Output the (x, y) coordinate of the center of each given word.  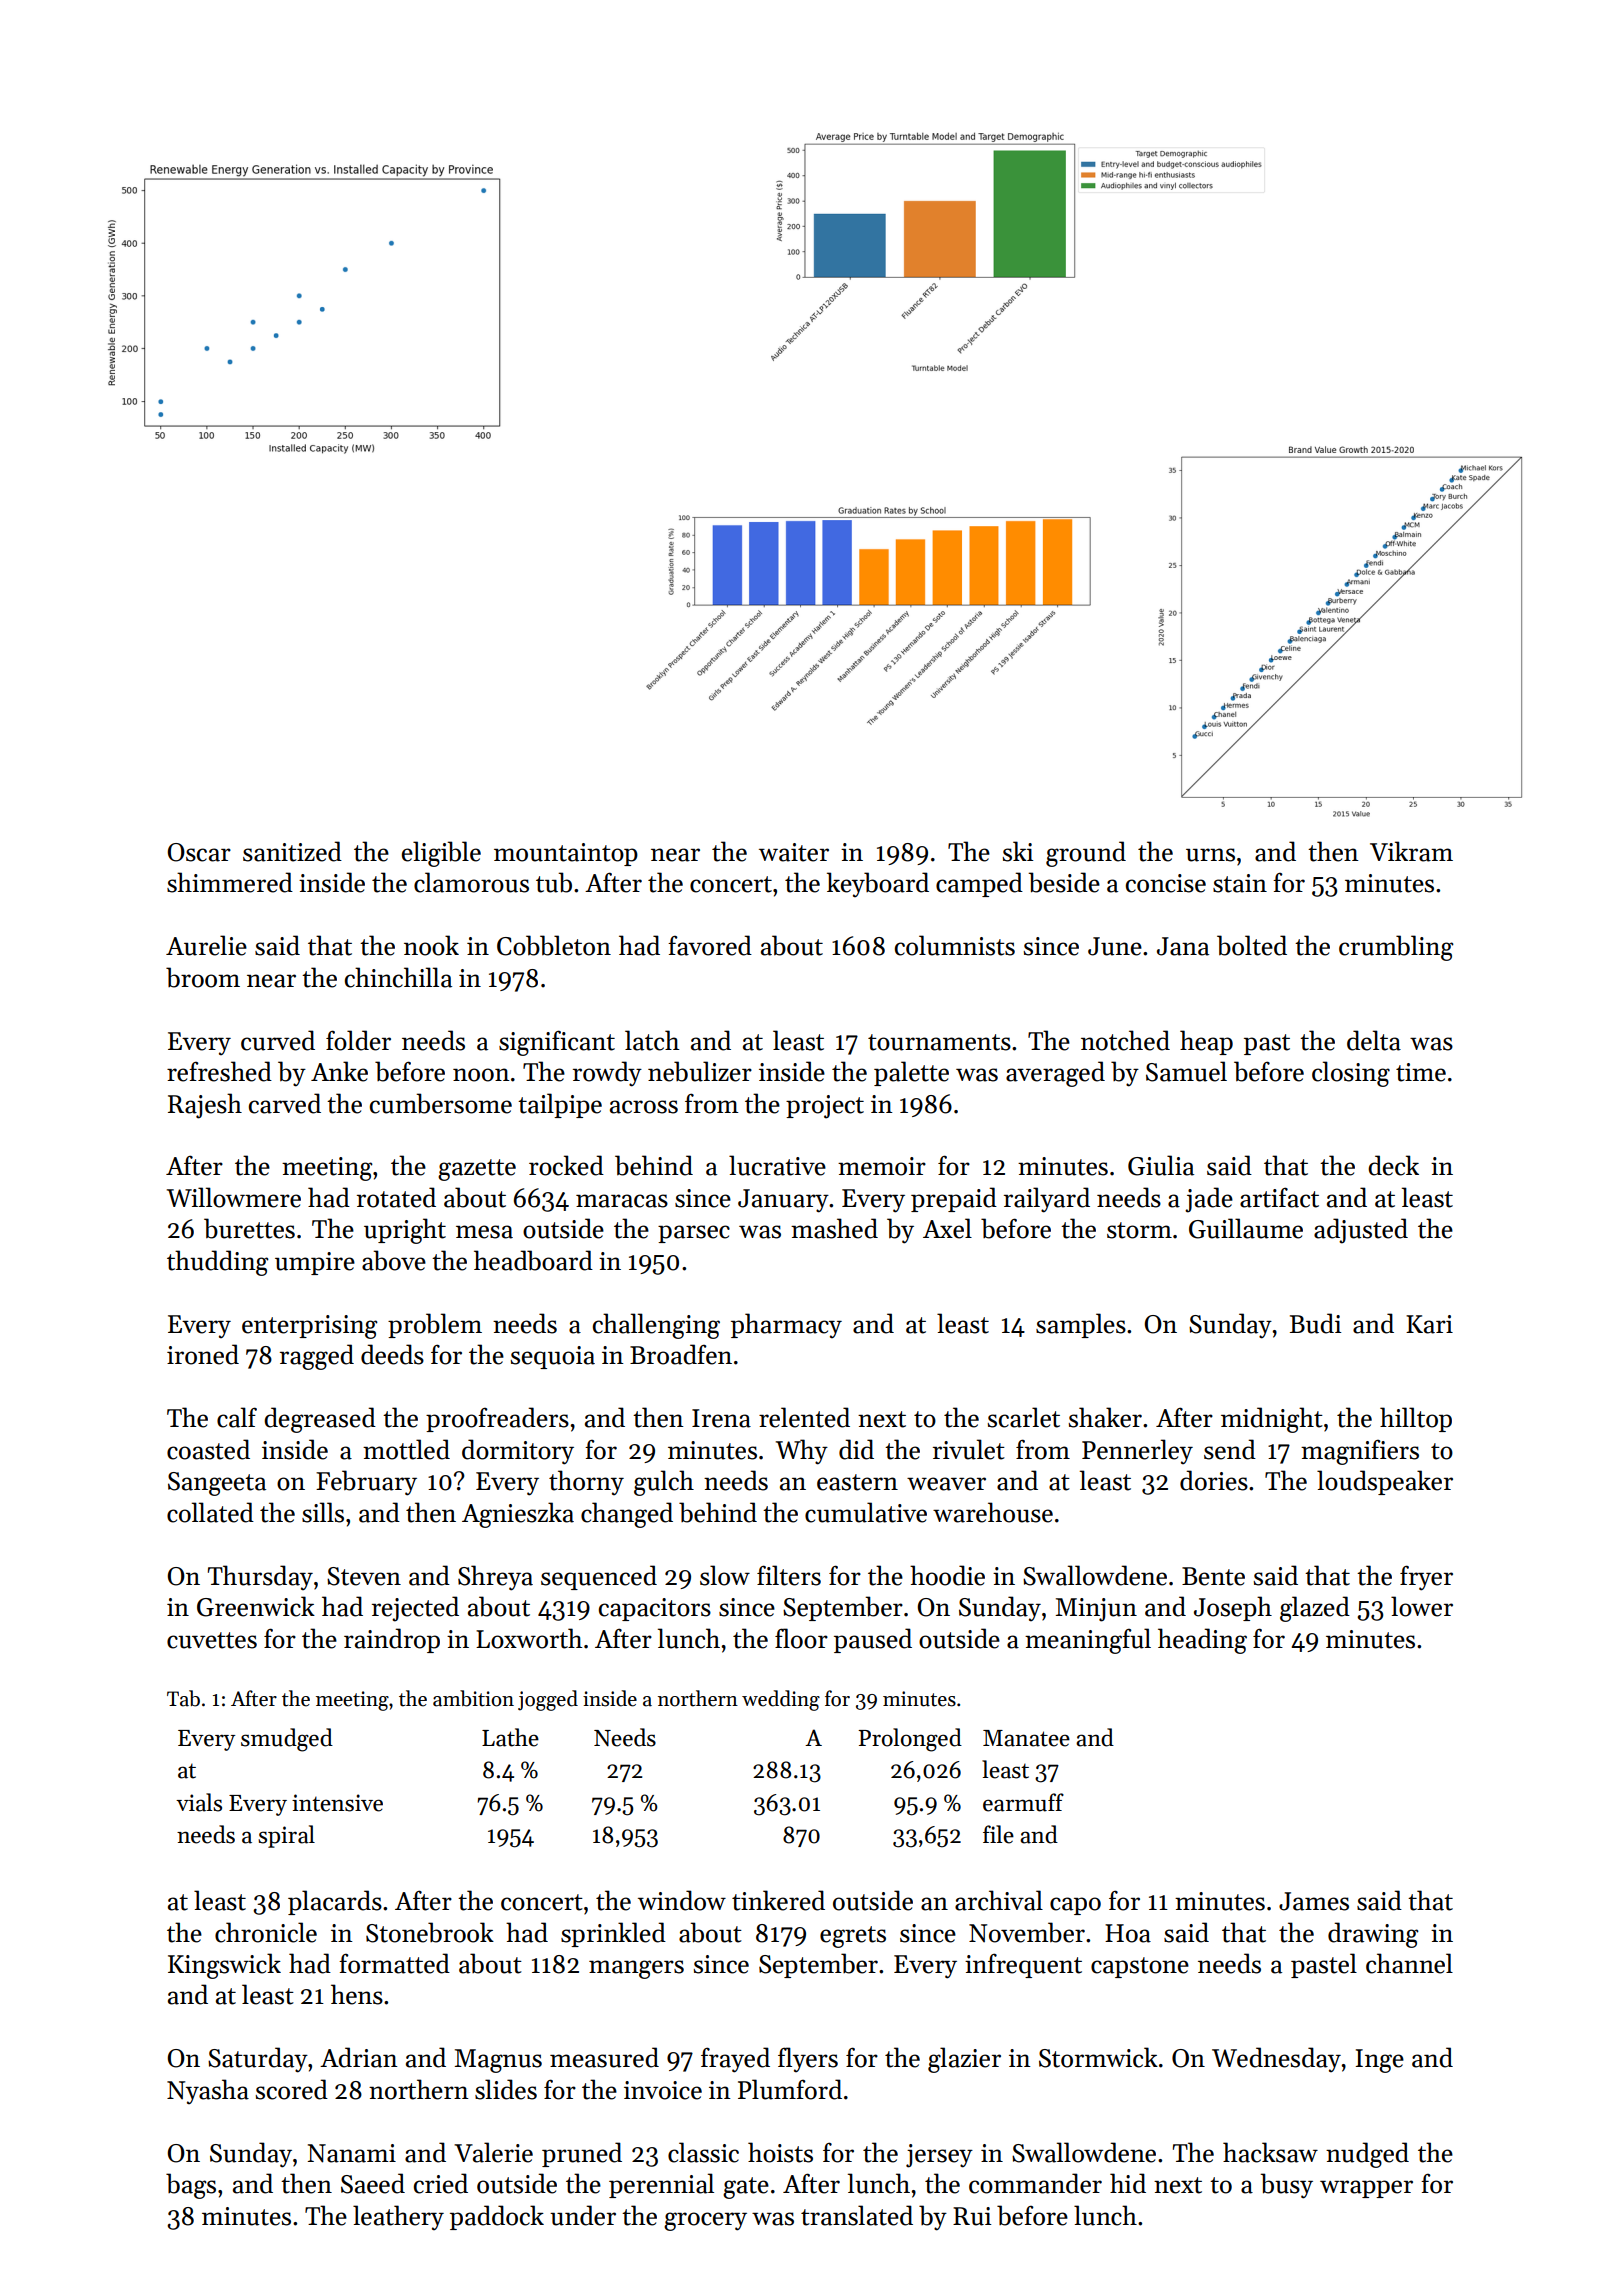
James (1314, 1901)
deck (1393, 1165)
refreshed (219, 1071)
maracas (622, 1201)
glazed (1315, 1609)
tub (554, 882)
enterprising (310, 1327)
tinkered (778, 1900)
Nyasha (208, 2091)
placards (335, 1902)
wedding (781, 1700)
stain (1240, 883)
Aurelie (206, 945)
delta (1374, 1040)
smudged (287, 1740)
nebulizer (700, 1071)
